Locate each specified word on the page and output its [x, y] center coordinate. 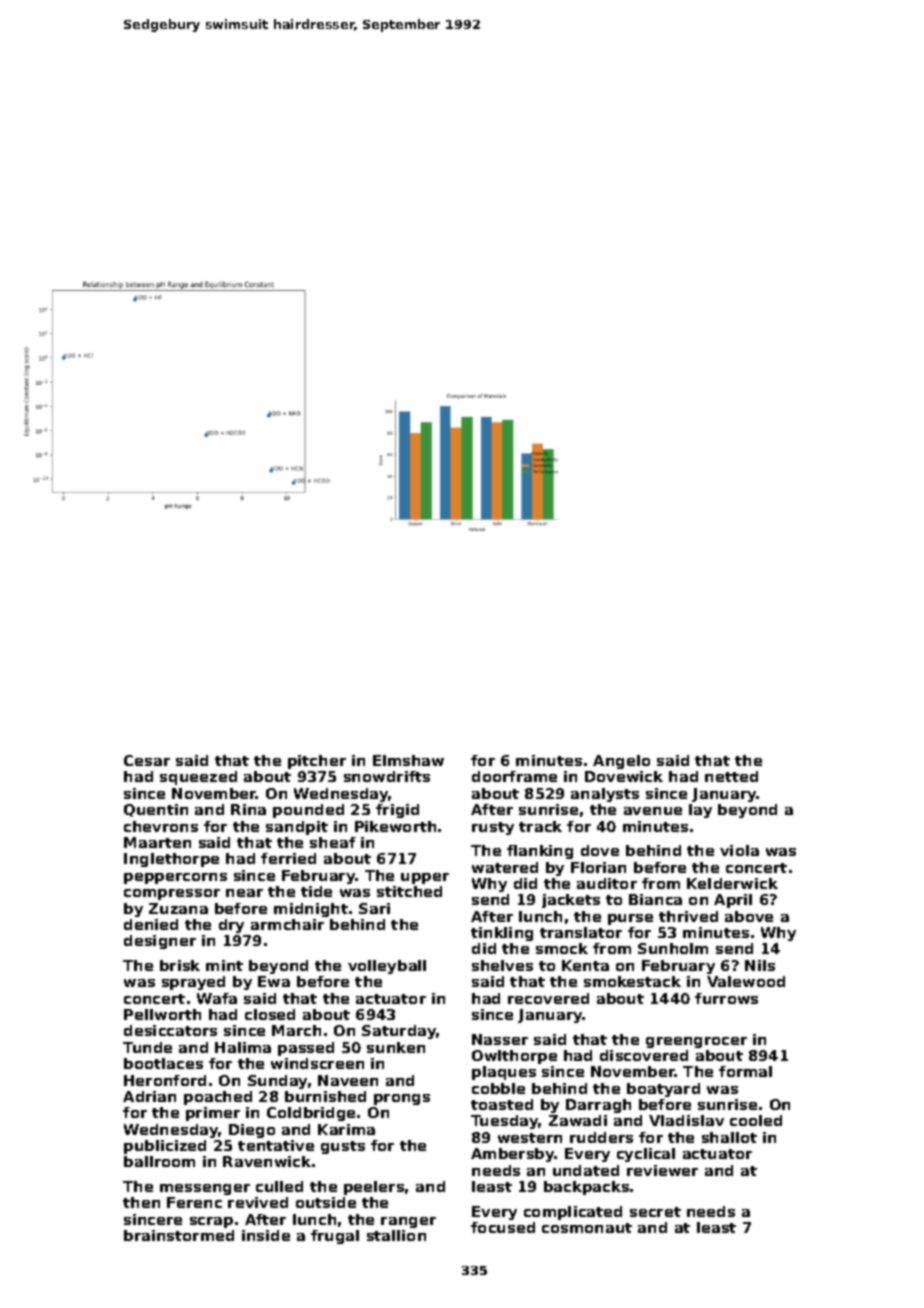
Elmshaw [408, 760]
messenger [205, 1189]
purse [630, 919]
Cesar [147, 760]
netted [731, 776]
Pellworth [162, 1014]
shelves [502, 965]
